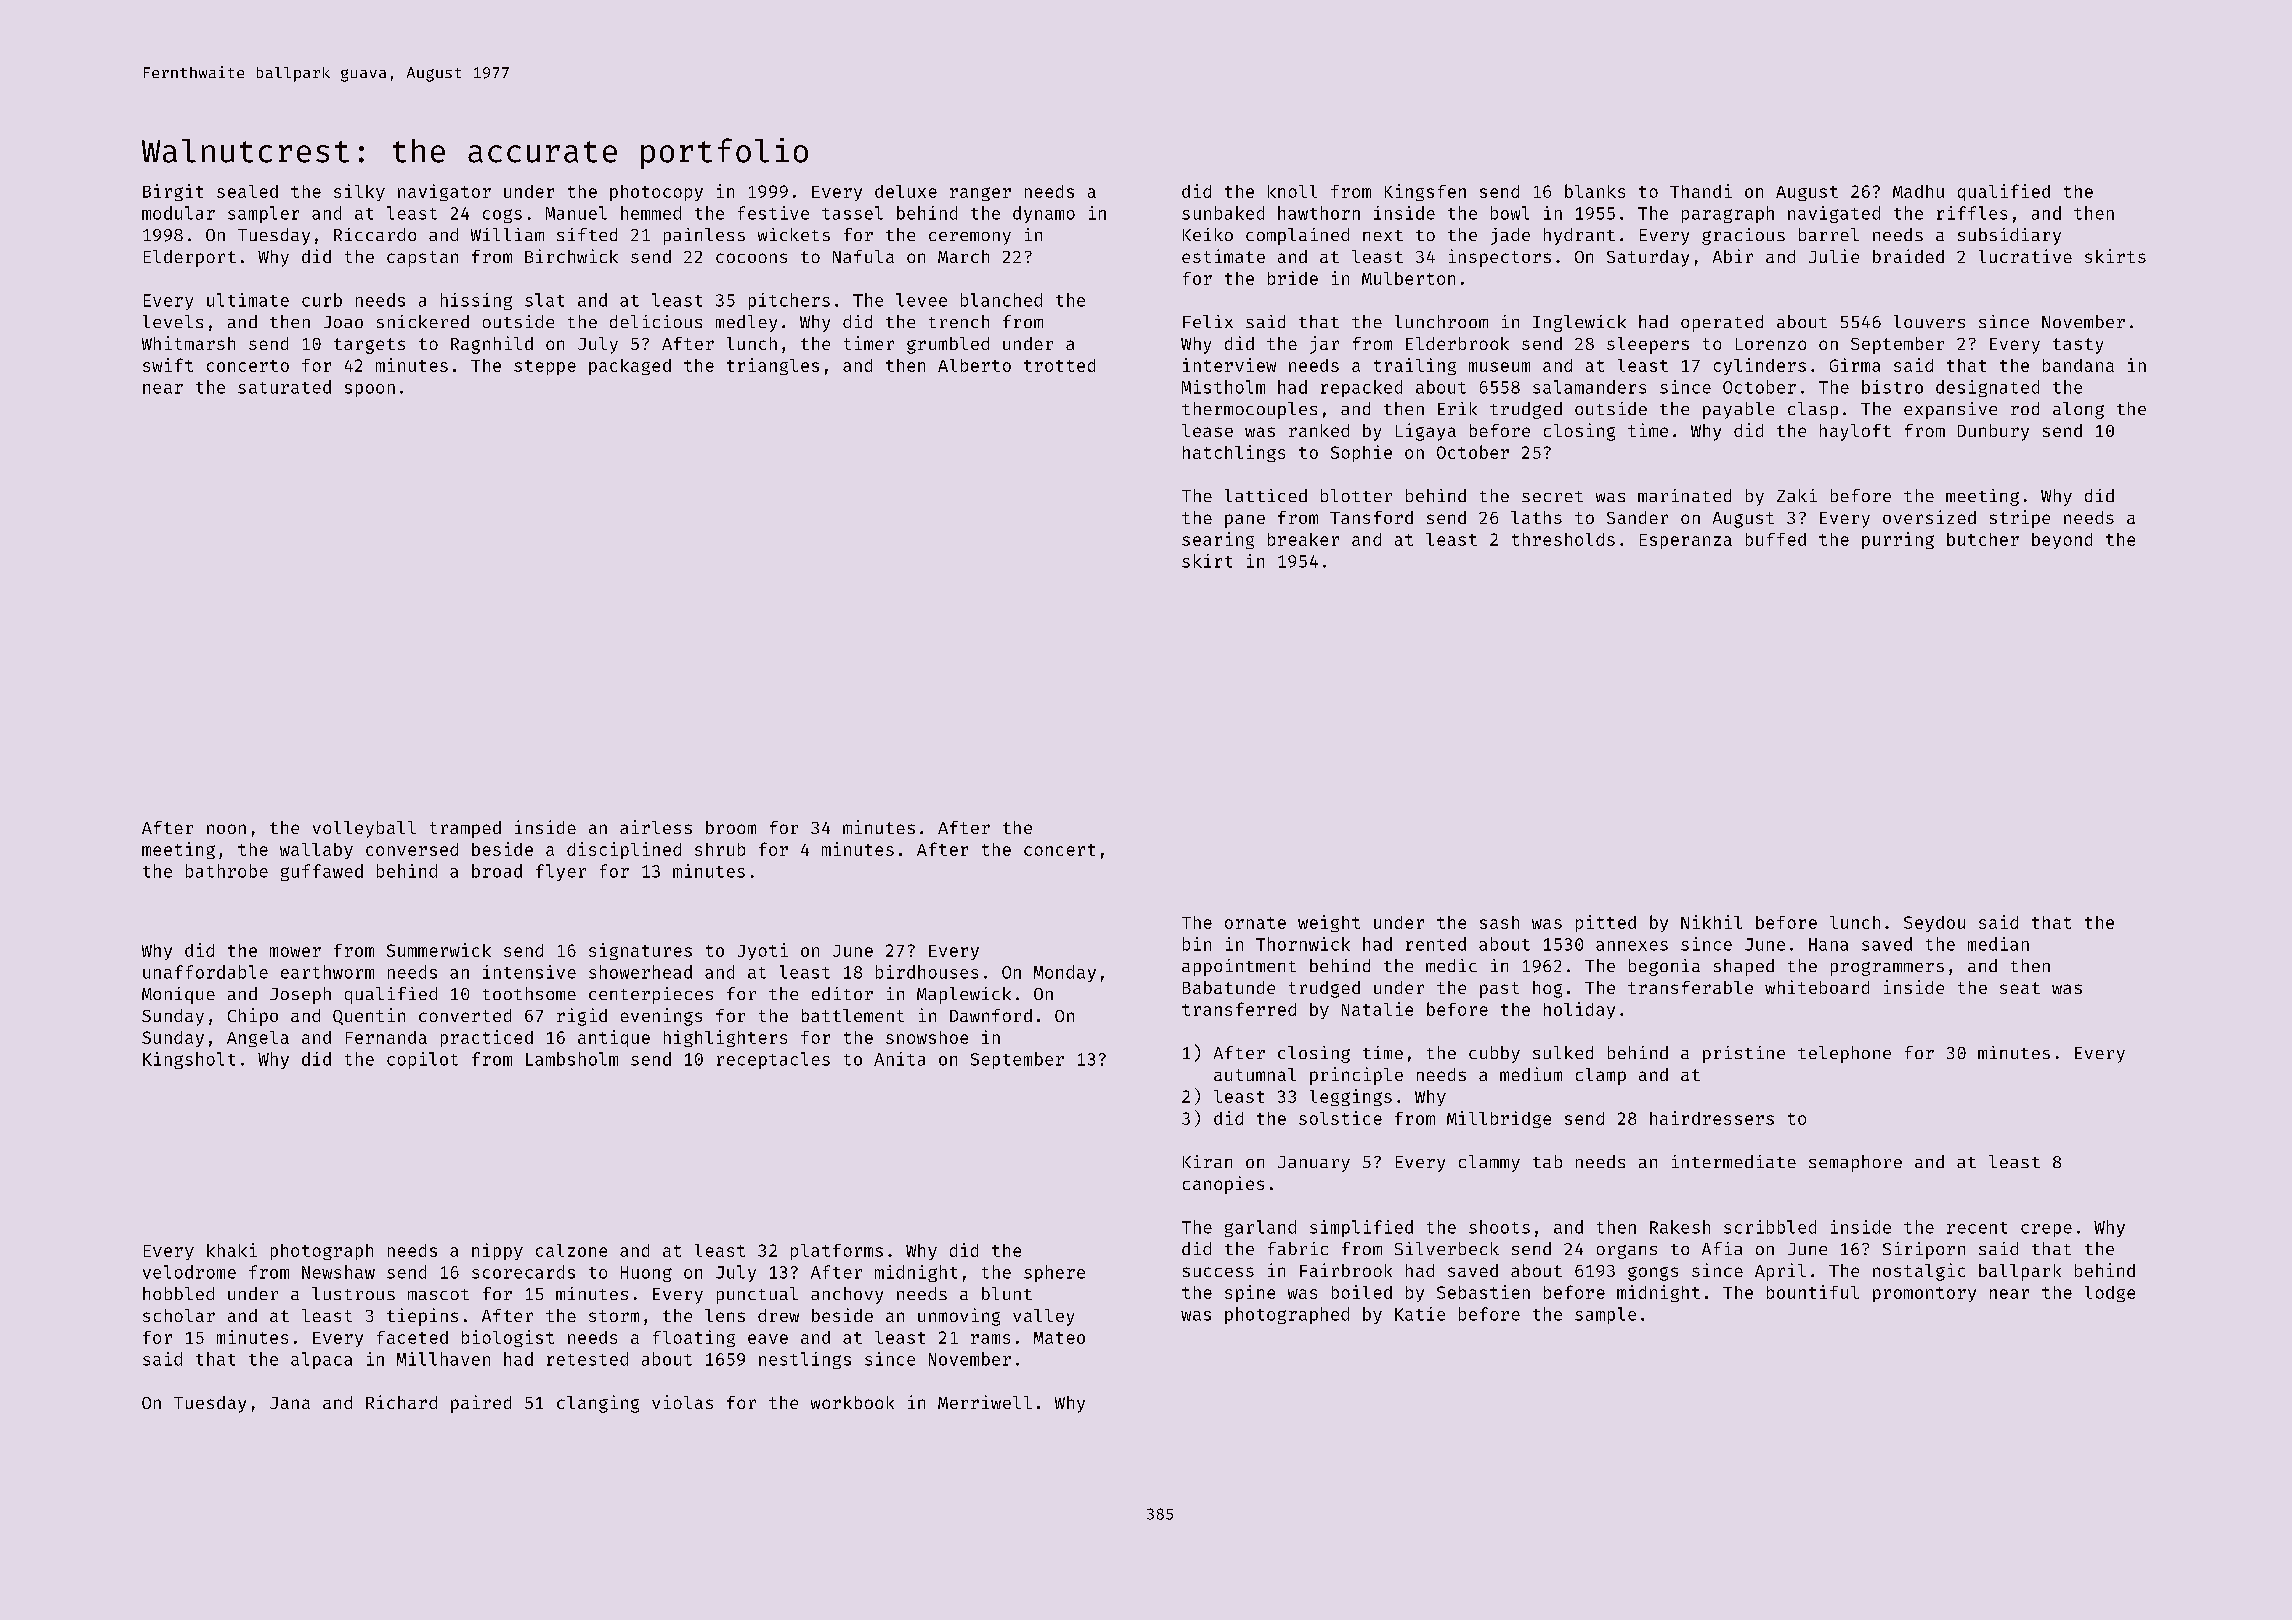 The image size is (2292, 1620). What do you see at coordinates (1329, 923) in the page?
I see `weight` at bounding box center [1329, 923].
